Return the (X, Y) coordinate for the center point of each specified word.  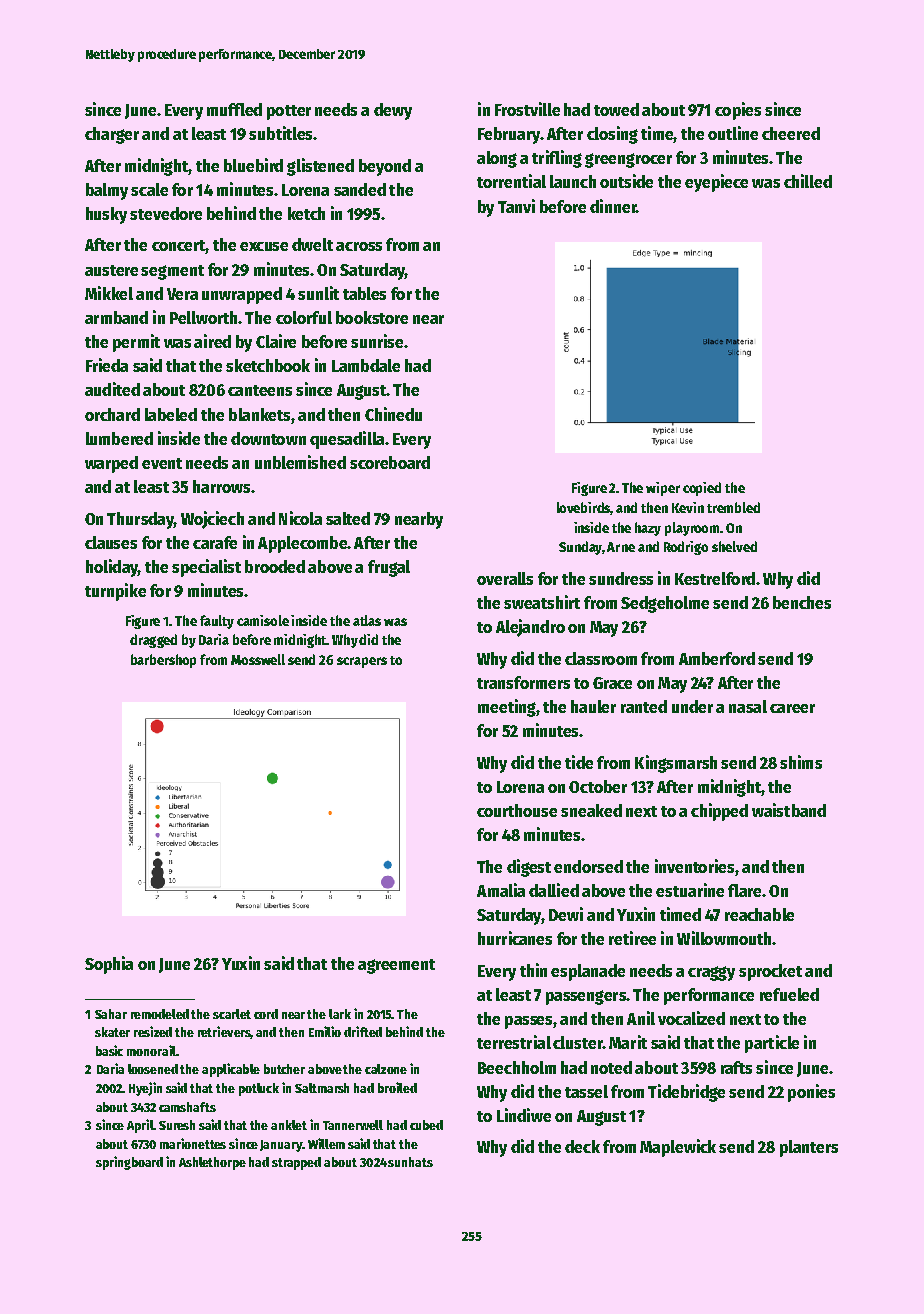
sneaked (591, 810)
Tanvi (516, 206)
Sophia (109, 965)
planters (809, 1148)
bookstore (372, 317)
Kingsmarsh (676, 764)
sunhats (410, 1162)
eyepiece (716, 183)
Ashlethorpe (212, 1163)
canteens (260, 390)
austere (111, 270)
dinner (613, 206)
